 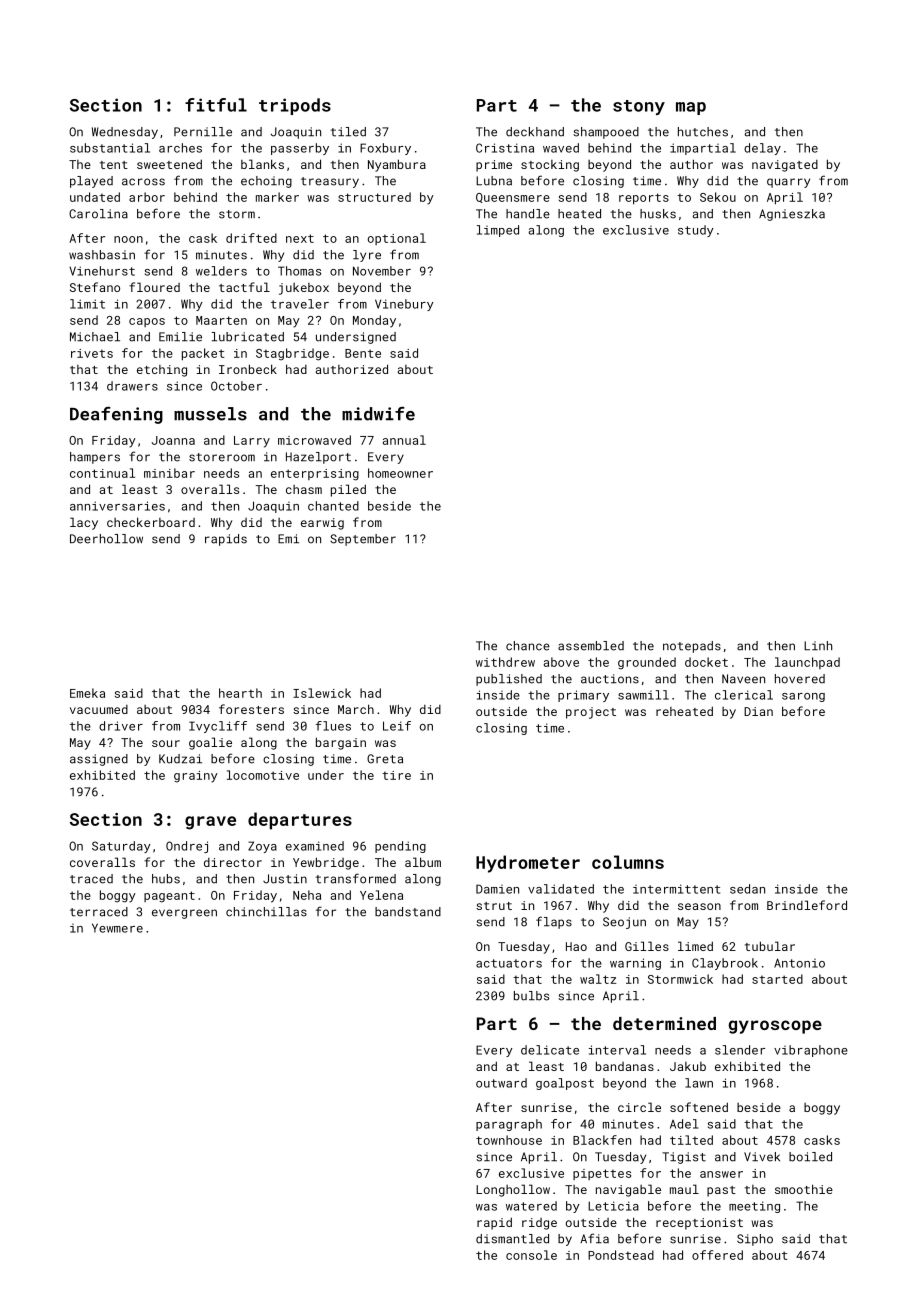 I want to click on Linh, so click(x=818, y=645).
